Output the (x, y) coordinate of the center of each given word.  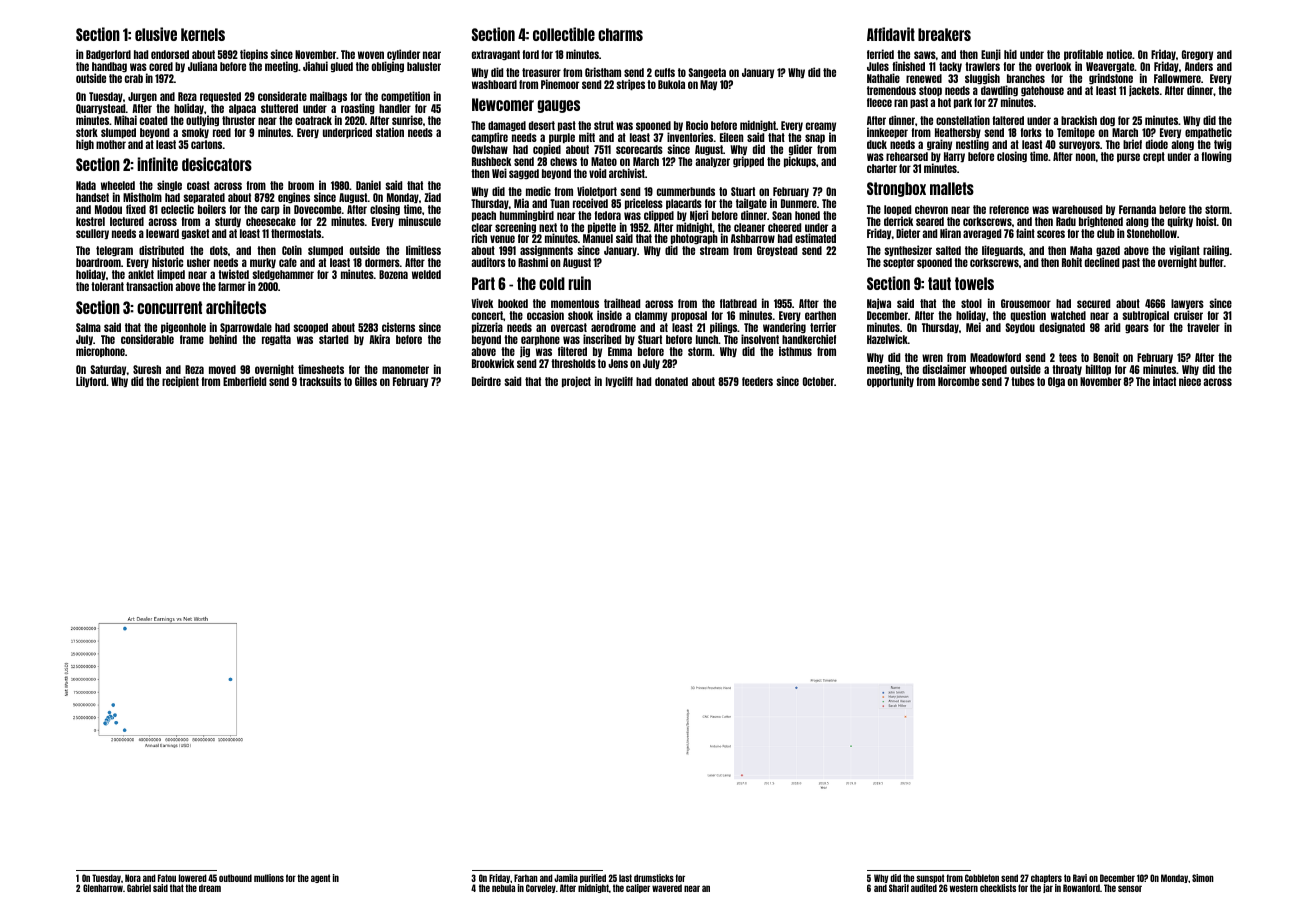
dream (210, 888)
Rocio (697, 125)
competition (405, 96)
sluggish (982, 79)
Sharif (899, 888)
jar (1048, 888)
